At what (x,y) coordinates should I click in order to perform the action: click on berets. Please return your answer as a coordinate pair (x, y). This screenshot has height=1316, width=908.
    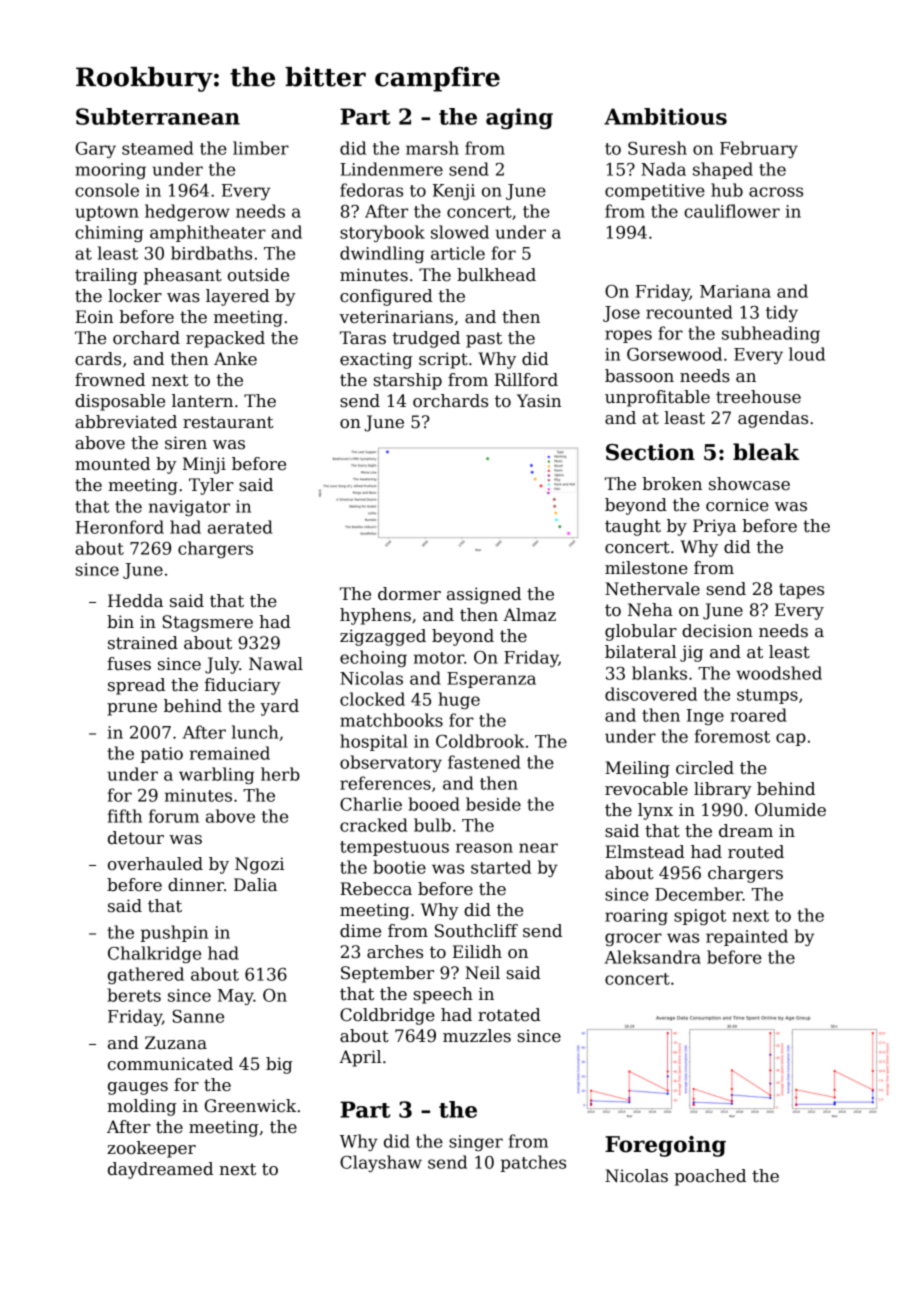
    Looking at the image, I should click on (134, 995).
